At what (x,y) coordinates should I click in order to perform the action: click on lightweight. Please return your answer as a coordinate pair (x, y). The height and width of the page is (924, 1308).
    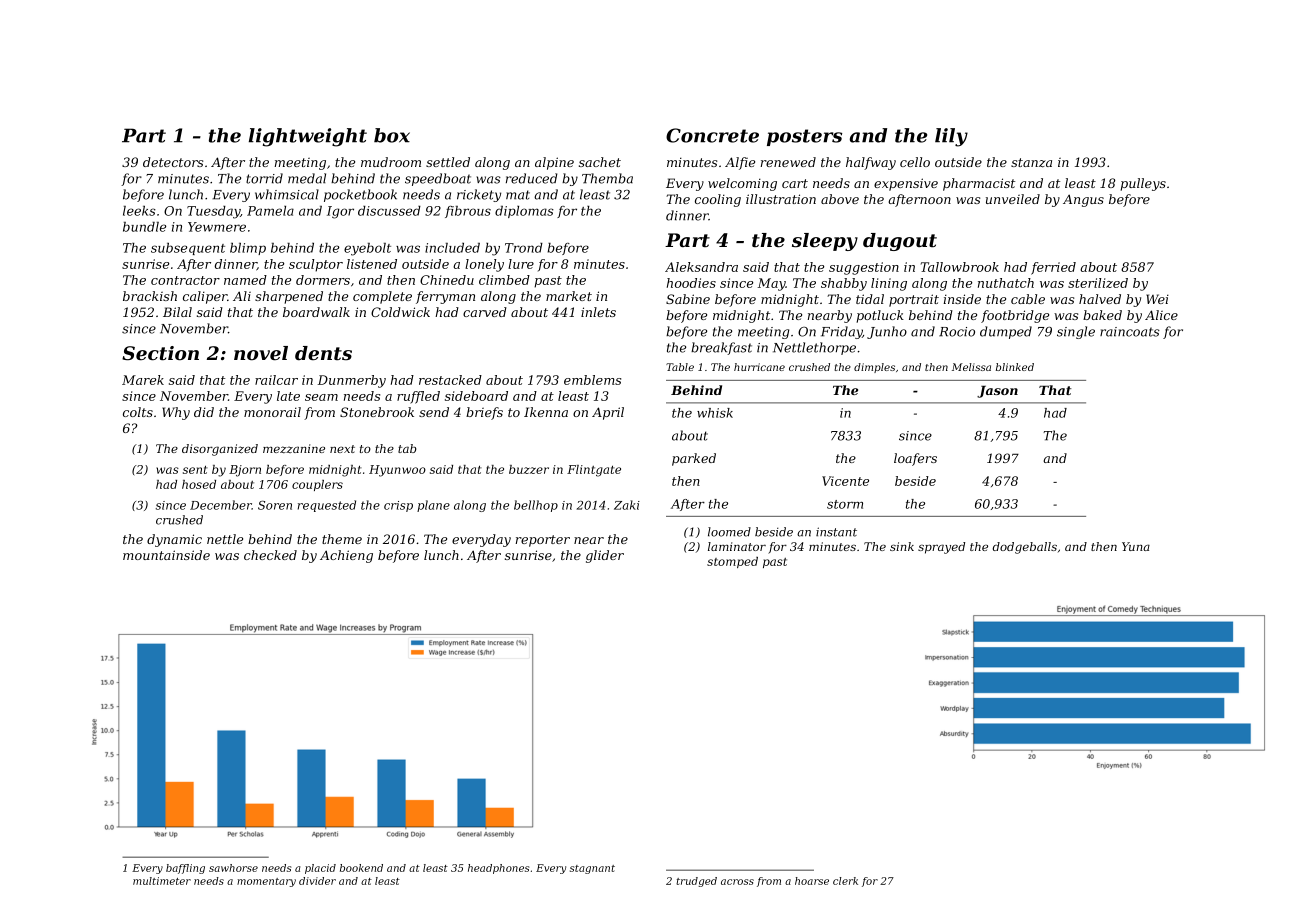
    Looking at the image, I should click on (308, 137).
